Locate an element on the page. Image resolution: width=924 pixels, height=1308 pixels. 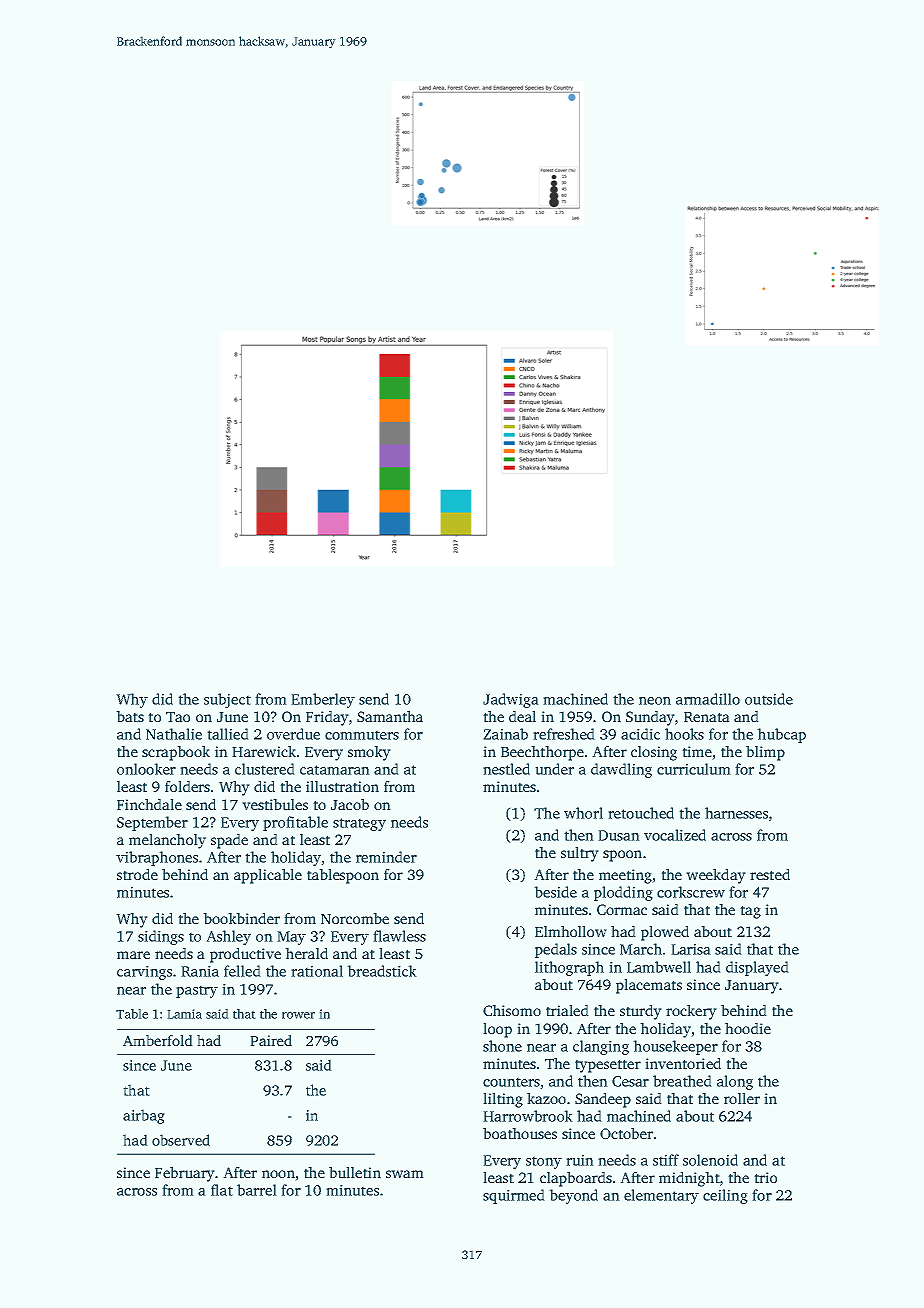
flat is located at coordinates (222, 1190).
